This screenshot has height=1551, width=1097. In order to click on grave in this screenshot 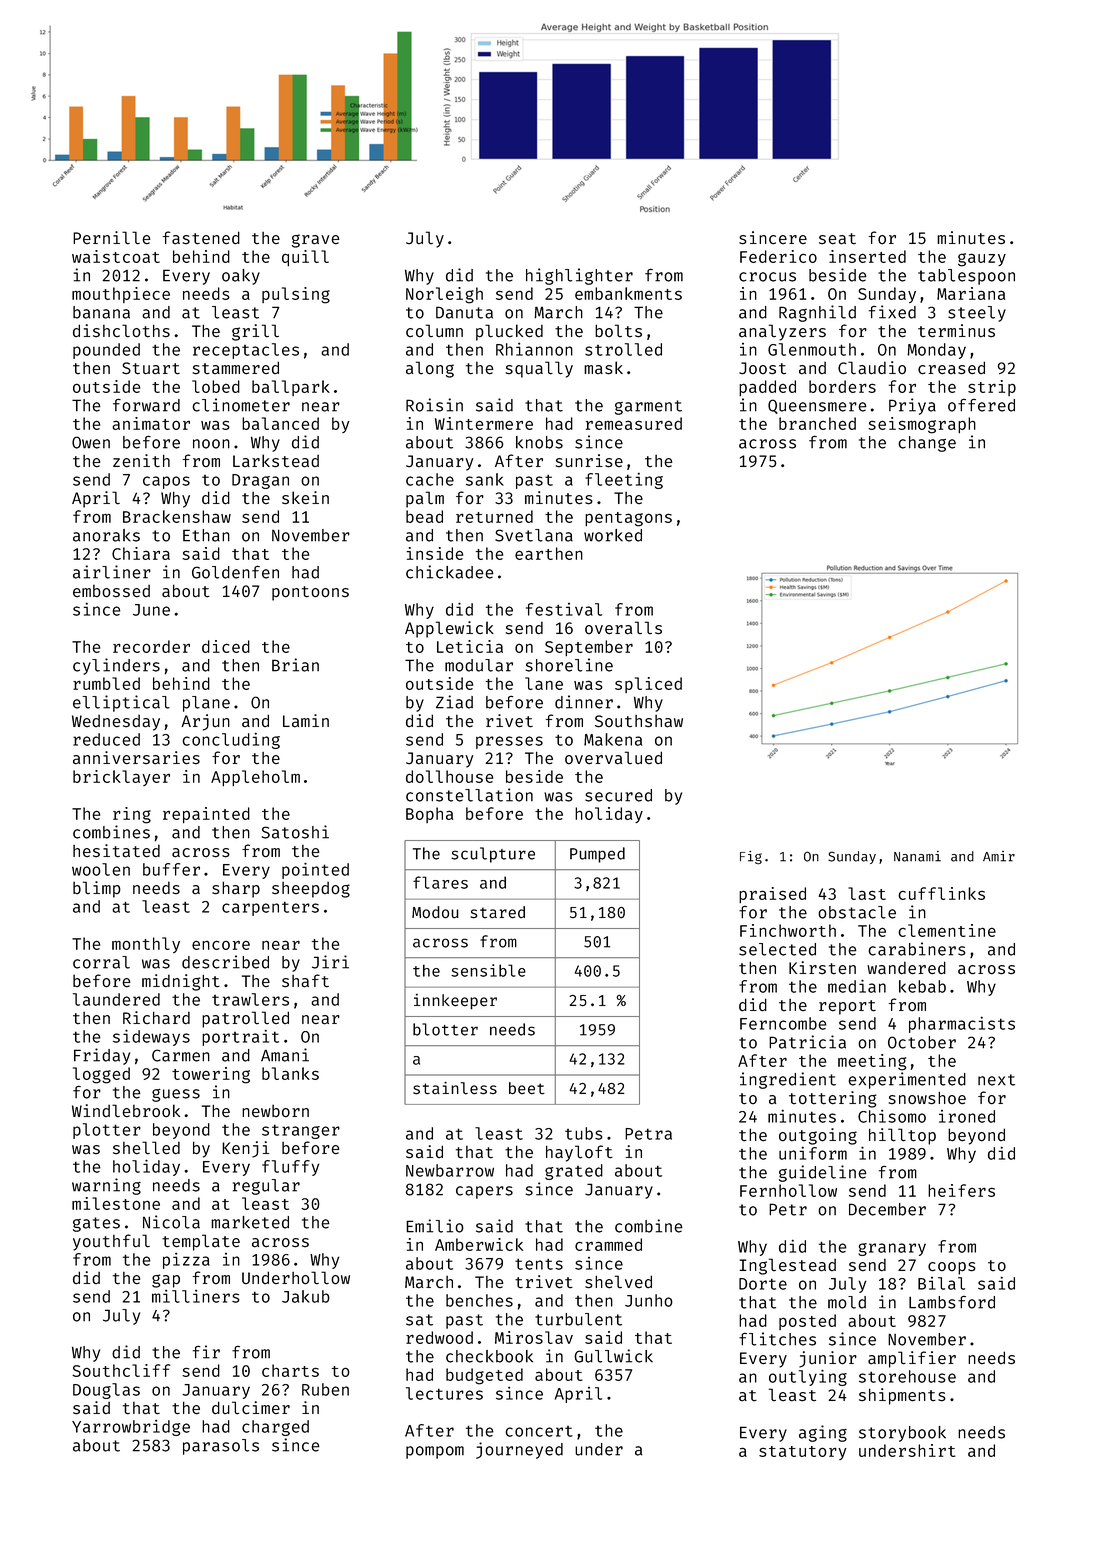, I will do `click(316, 241)`.
